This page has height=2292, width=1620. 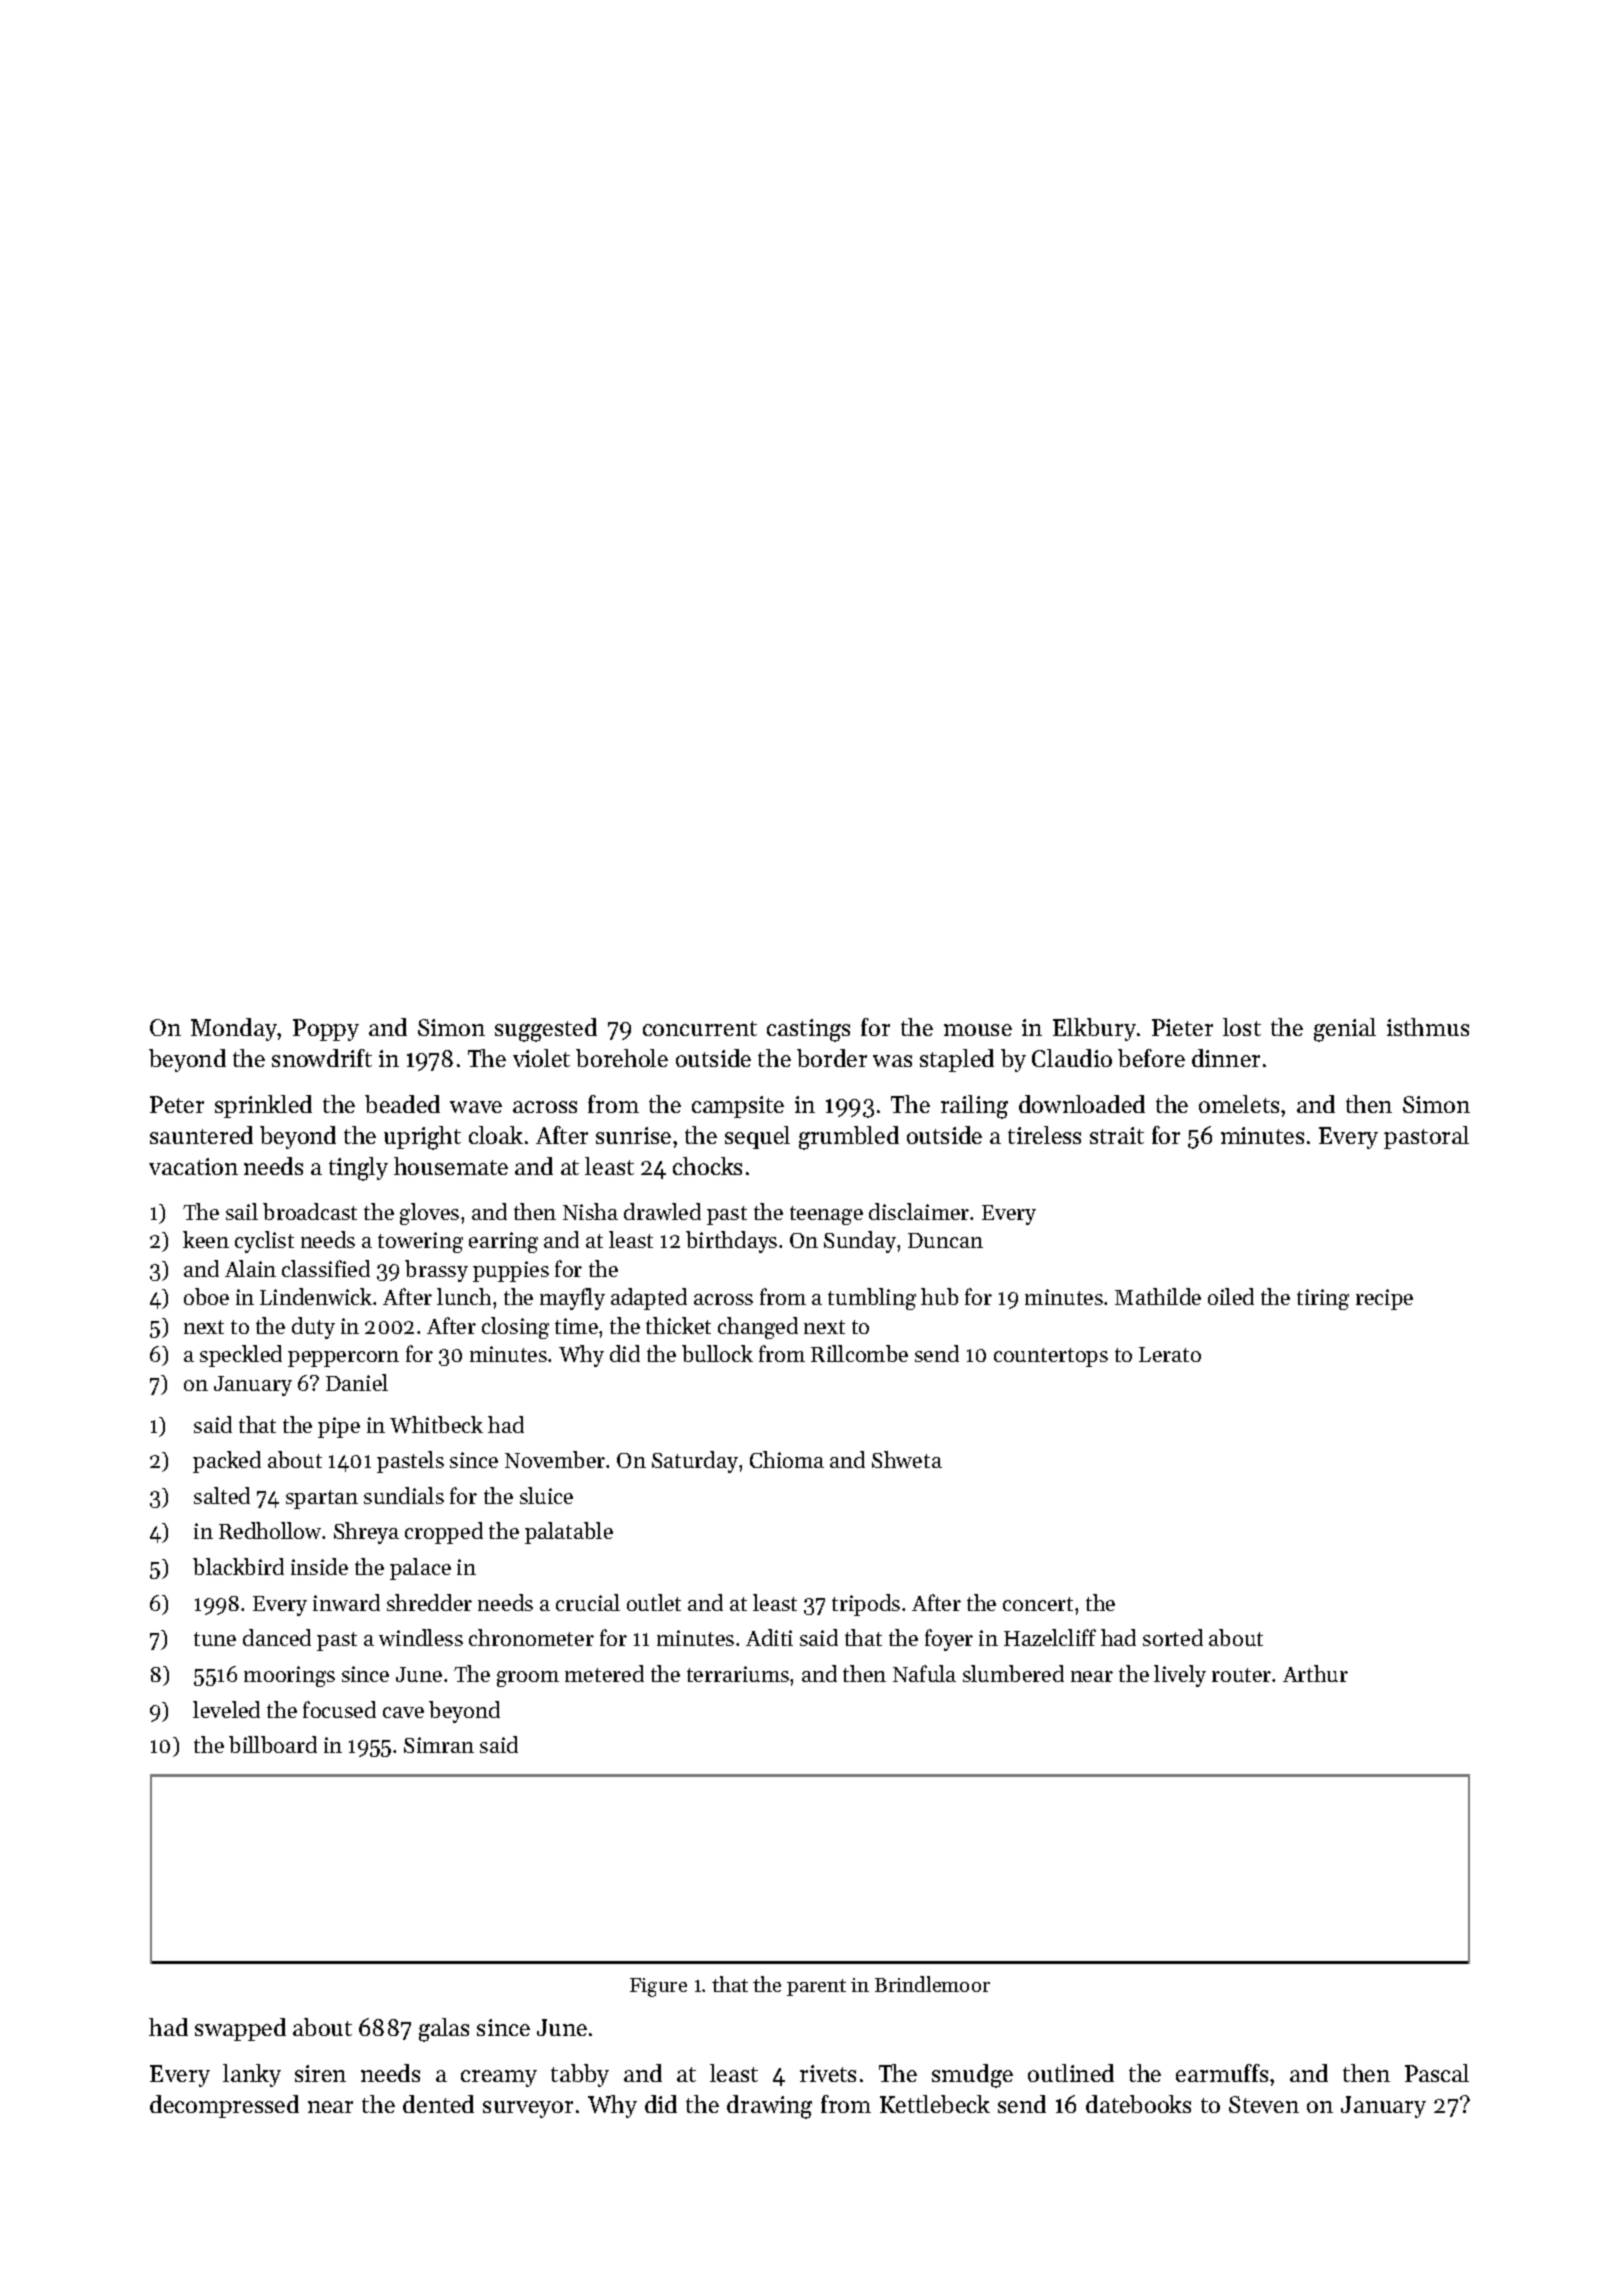 What do you see at coordinates (436, 1271) in the page?
I see `brassy` at bounding box center [436, 1271].
